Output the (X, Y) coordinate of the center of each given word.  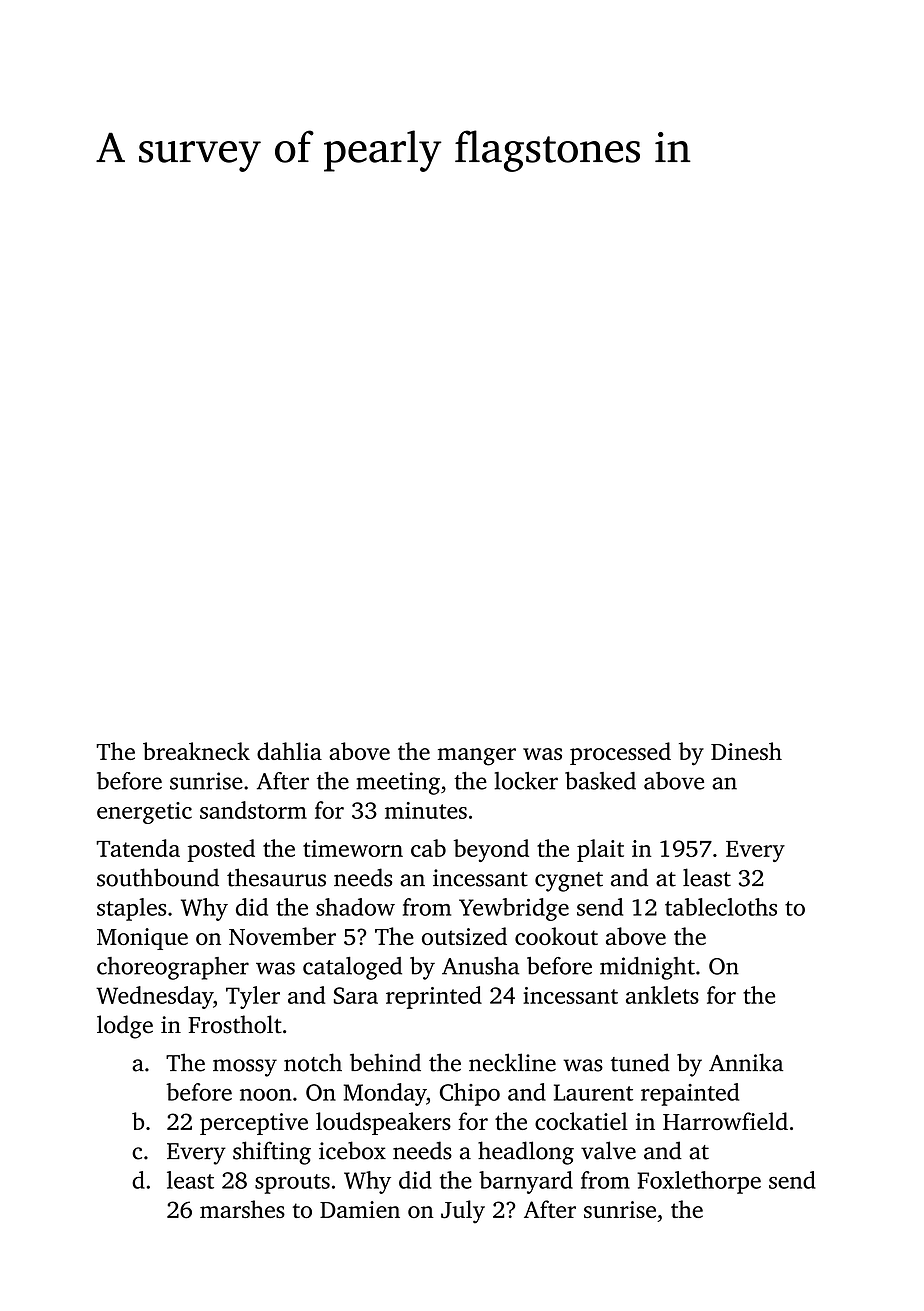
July (463, 1212)
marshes (242, 1209)
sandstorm (253, 810)
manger (477, 757)
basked (600, 781)
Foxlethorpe (699, 1182)
